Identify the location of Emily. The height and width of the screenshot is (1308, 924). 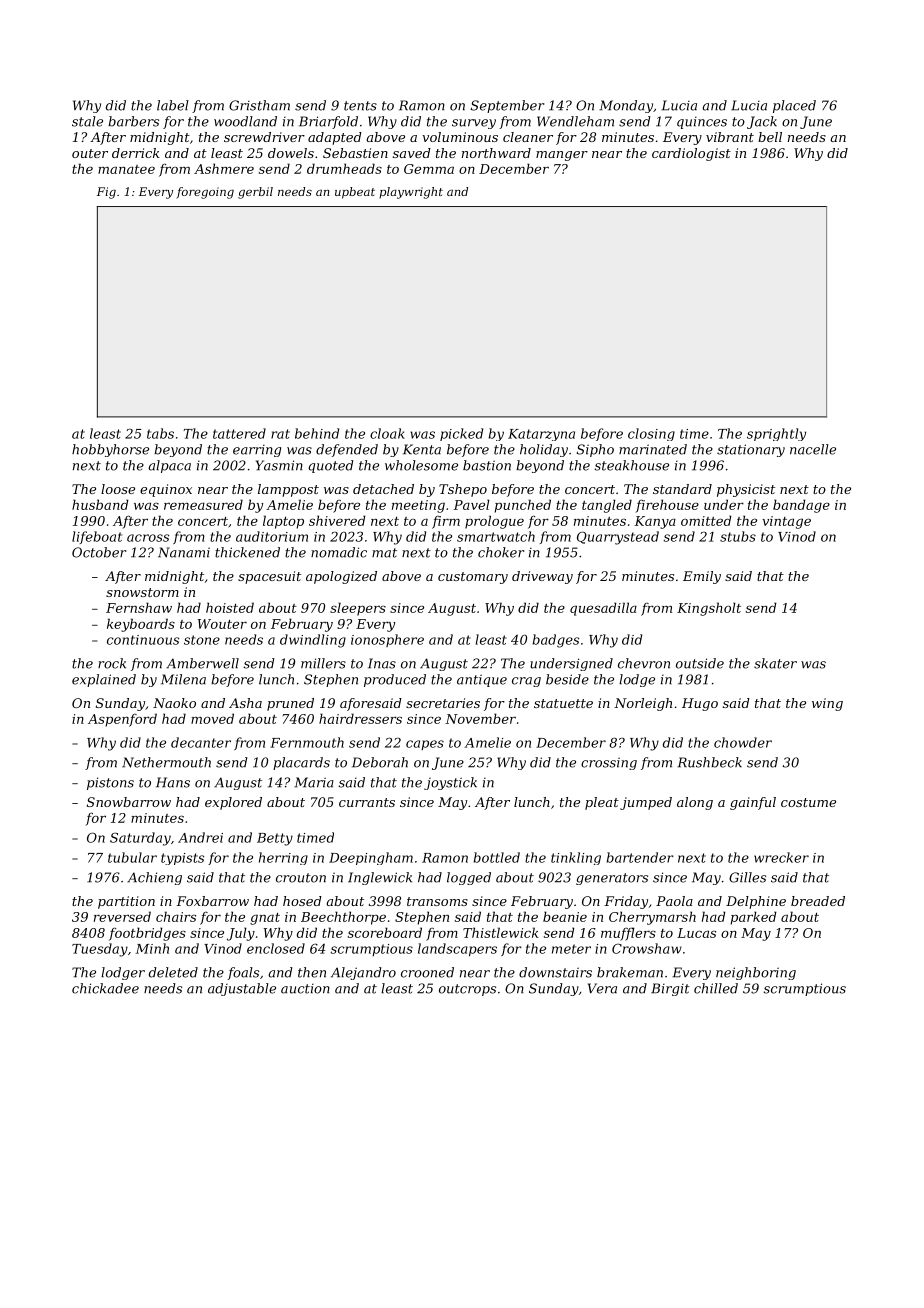
(702, 577).
